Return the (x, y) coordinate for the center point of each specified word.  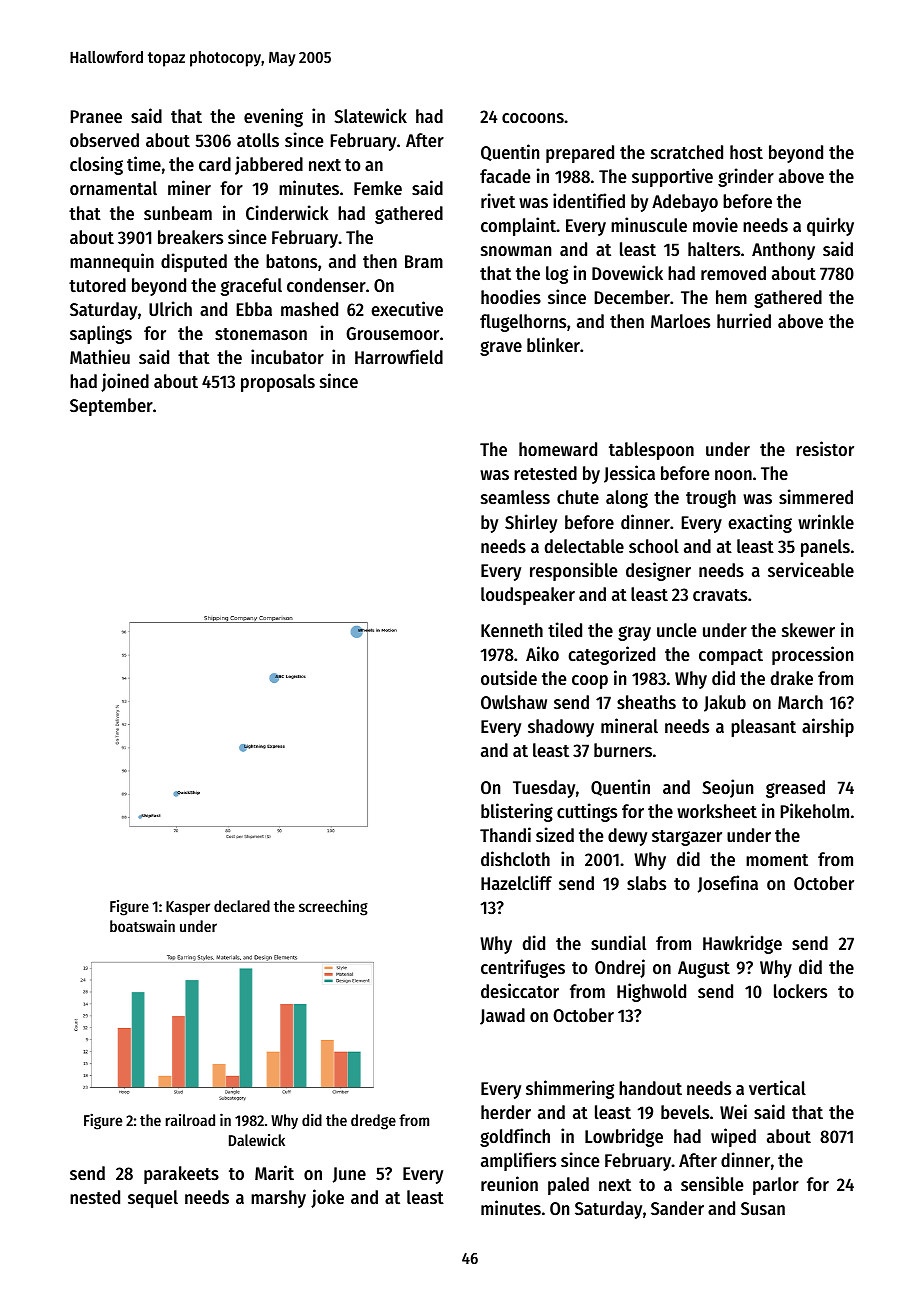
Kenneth (512, 630)
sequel (153, 1199)
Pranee (96, 116)
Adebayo (685, 203)
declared (242, 906)
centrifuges (523, 968)
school (654, 546)
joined (125, 382)
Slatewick (370, 115)
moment (777, 860)
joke (327, 1198)
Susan (763, 1208)
